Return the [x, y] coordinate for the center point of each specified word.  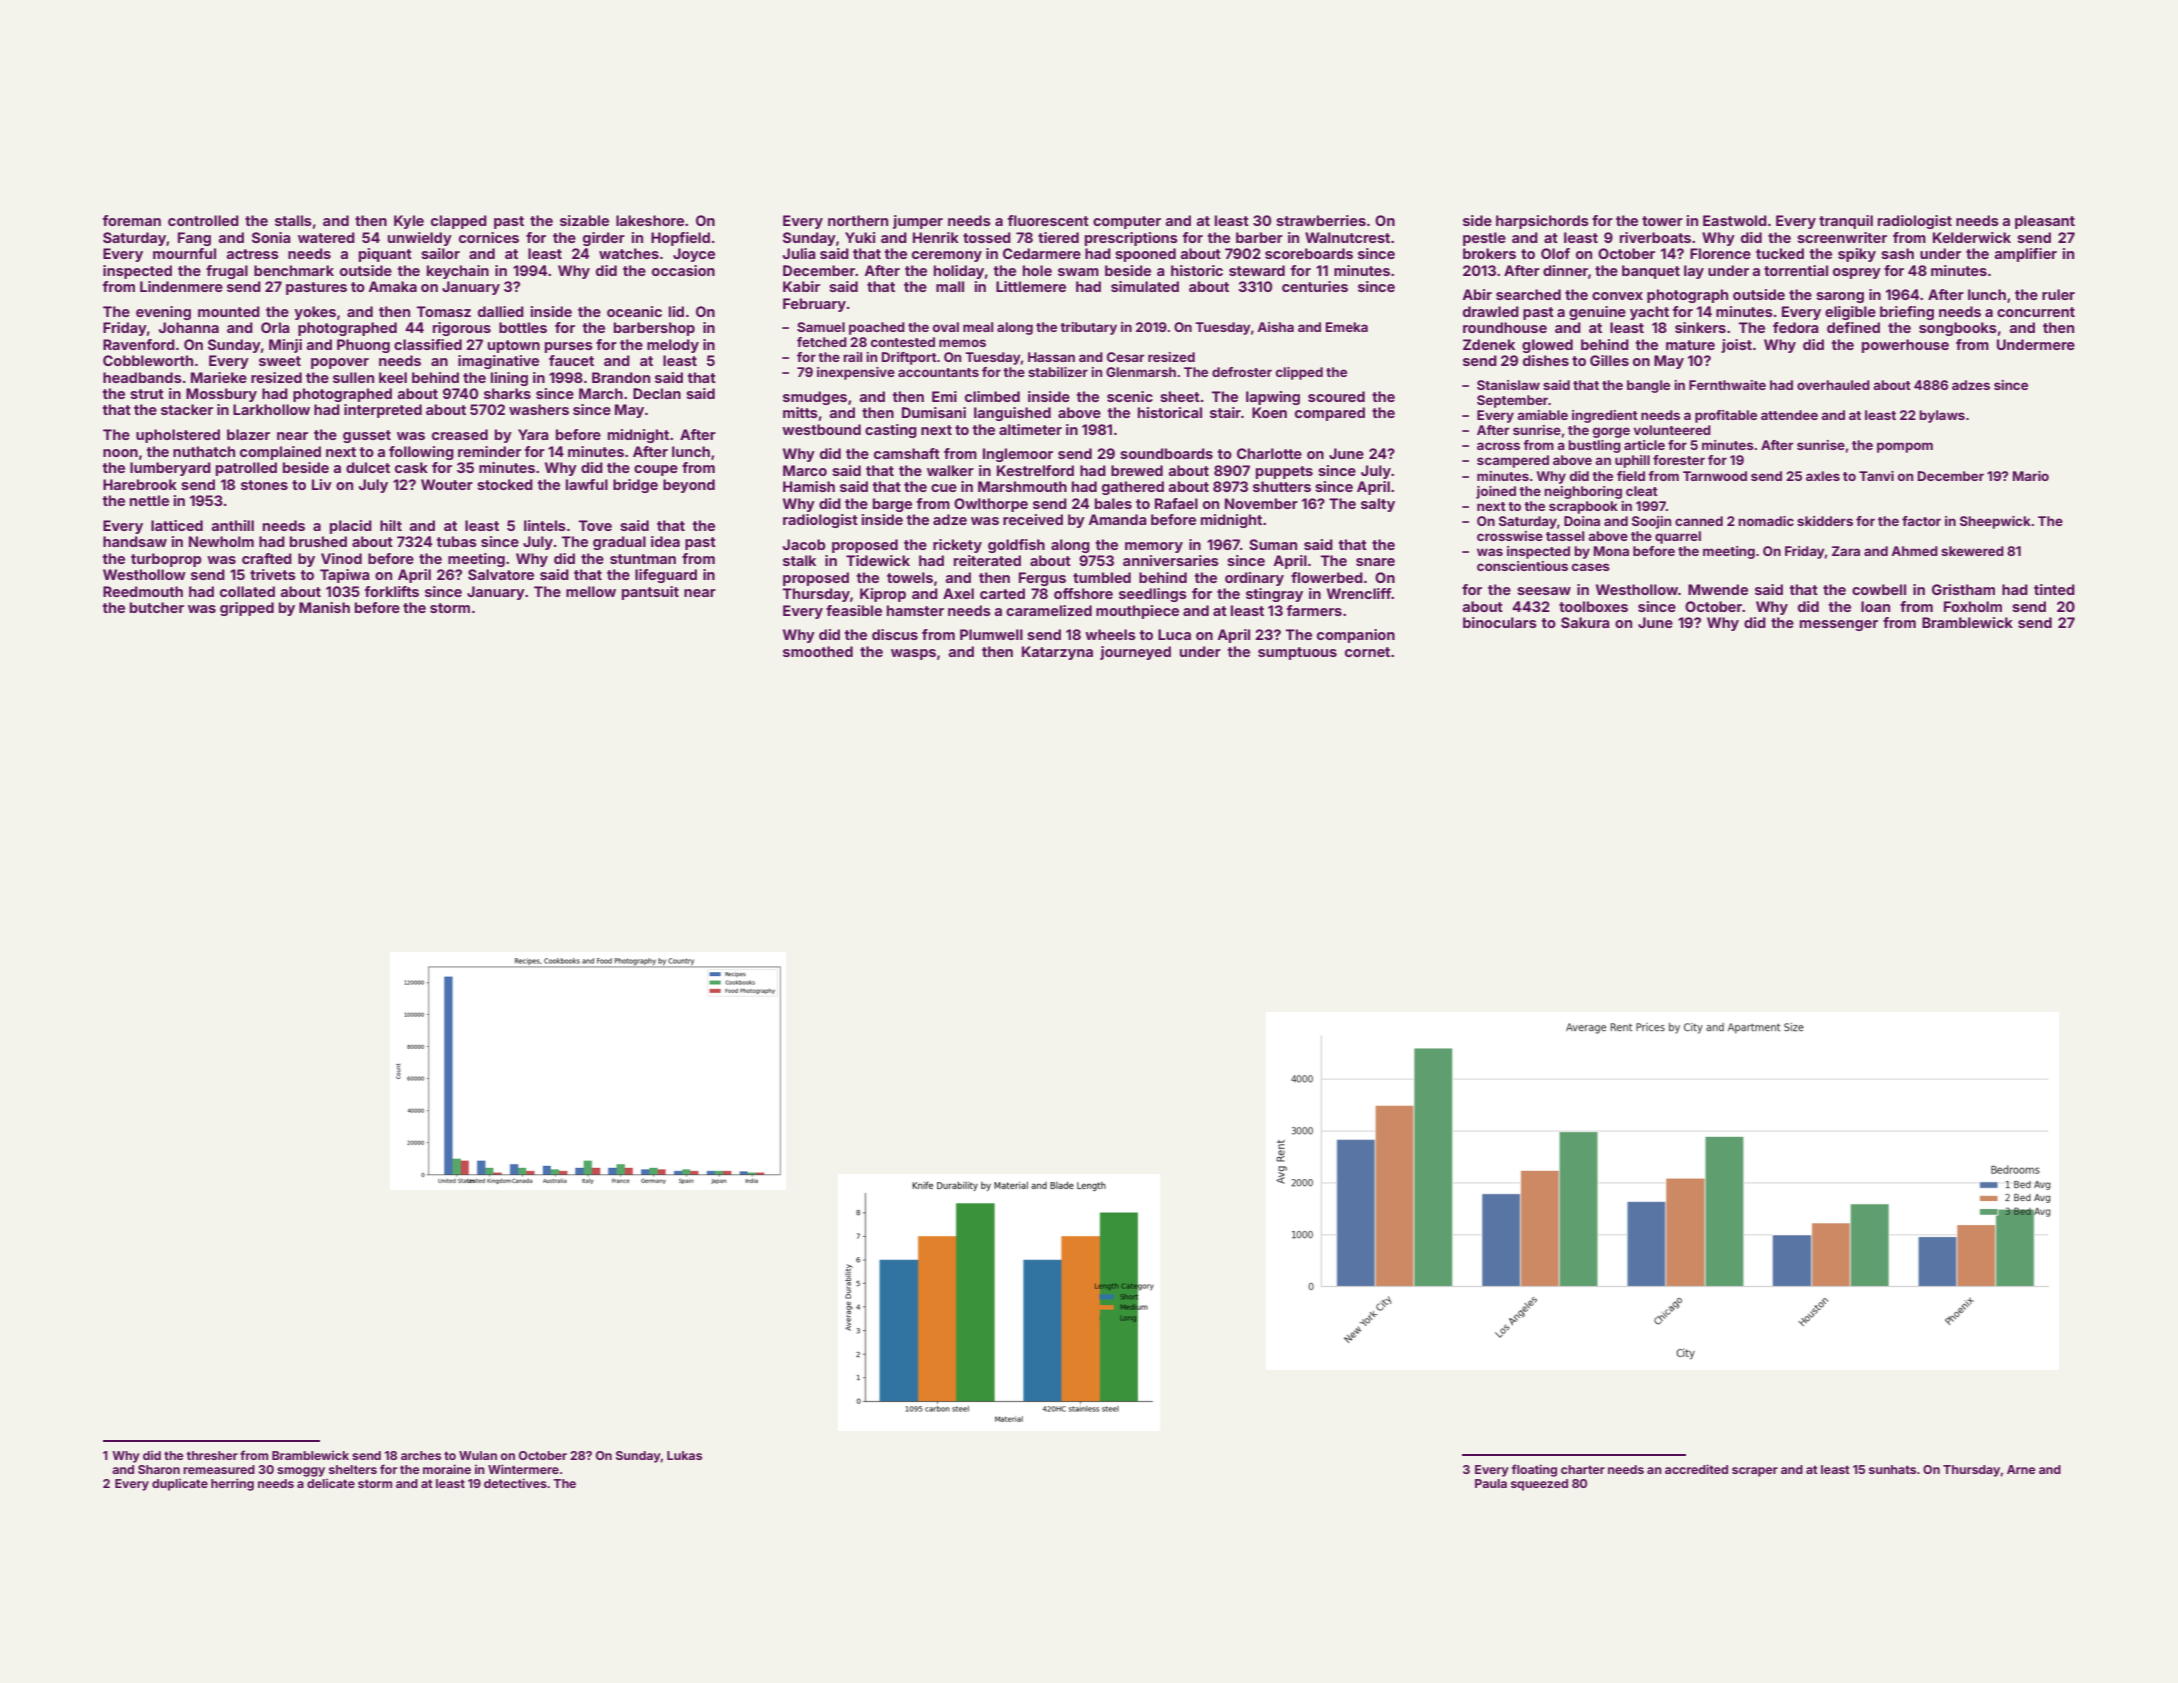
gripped [247, 609]
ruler [2058, 294]
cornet [1367, 652]
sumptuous [1297, 653]
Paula [1491, 1483]
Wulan [478, 1455]
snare [1375, 562]
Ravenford [139, 344]
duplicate [180, 1484]
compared [1330, 414]
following [421, 453]
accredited [1696, 1469]
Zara [1846, 551]
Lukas [684, 1455]
